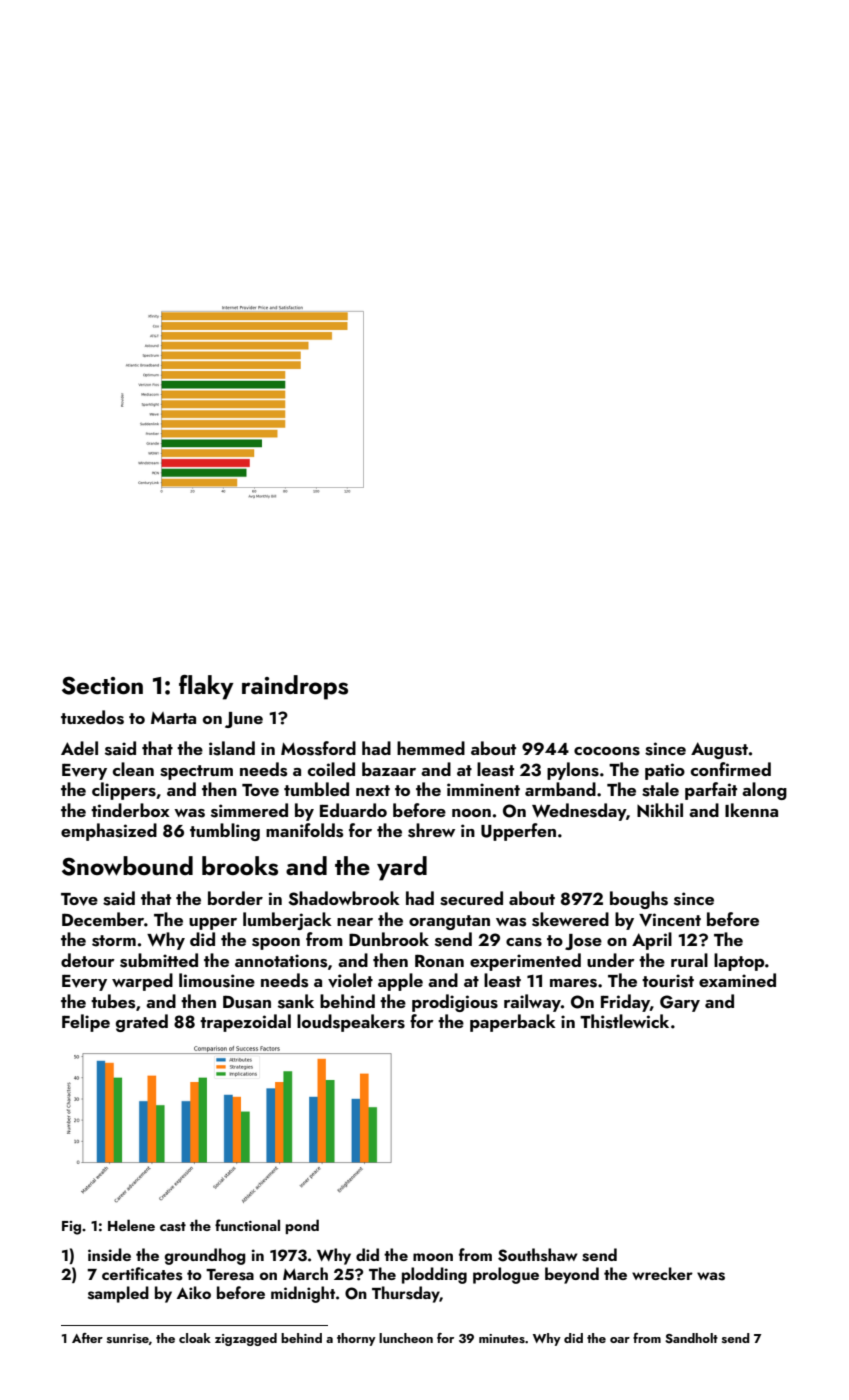  I want to click on confirmed, so click(731, 769).
